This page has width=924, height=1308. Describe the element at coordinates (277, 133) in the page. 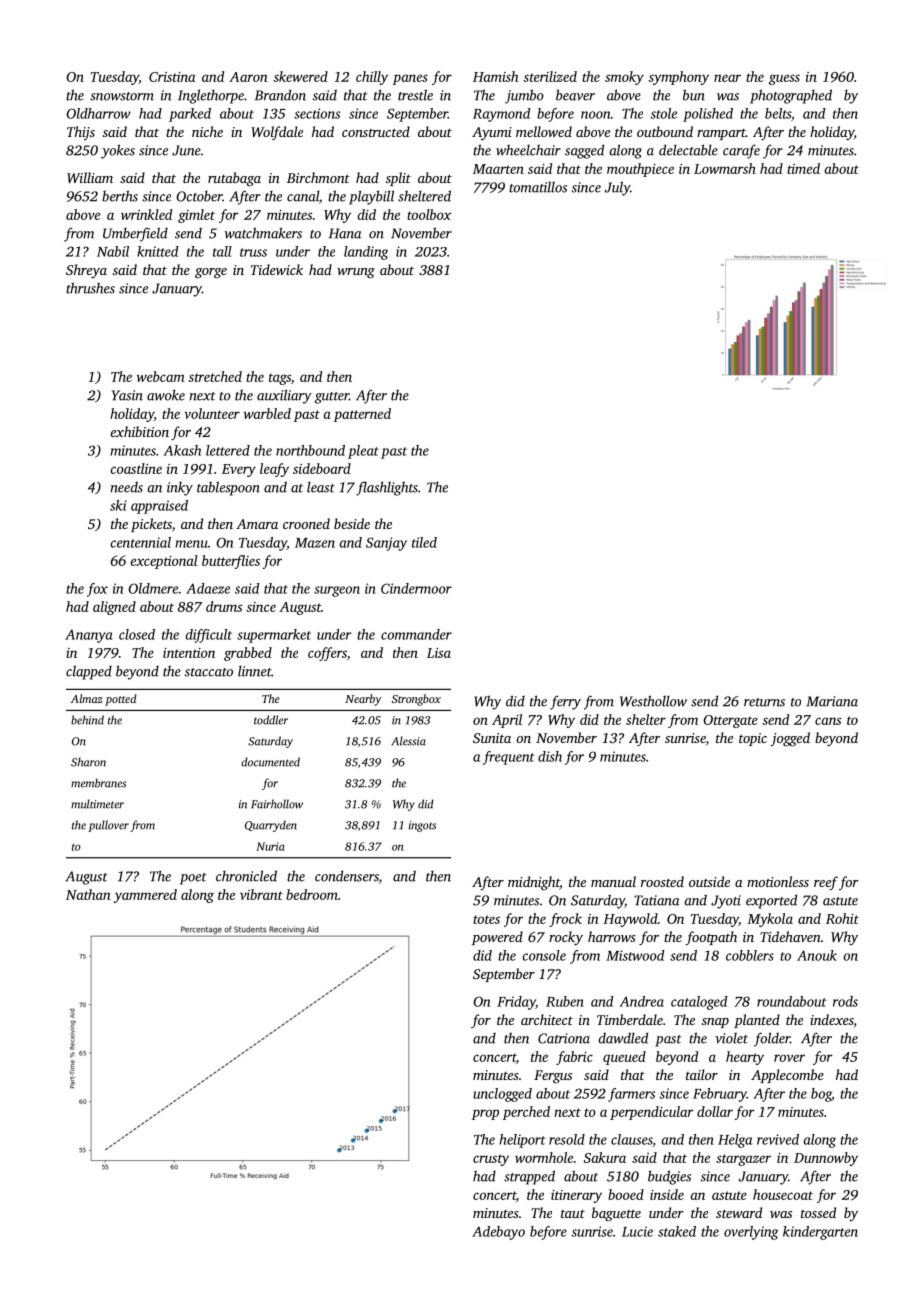

I see `Wolfdale` at that location.
